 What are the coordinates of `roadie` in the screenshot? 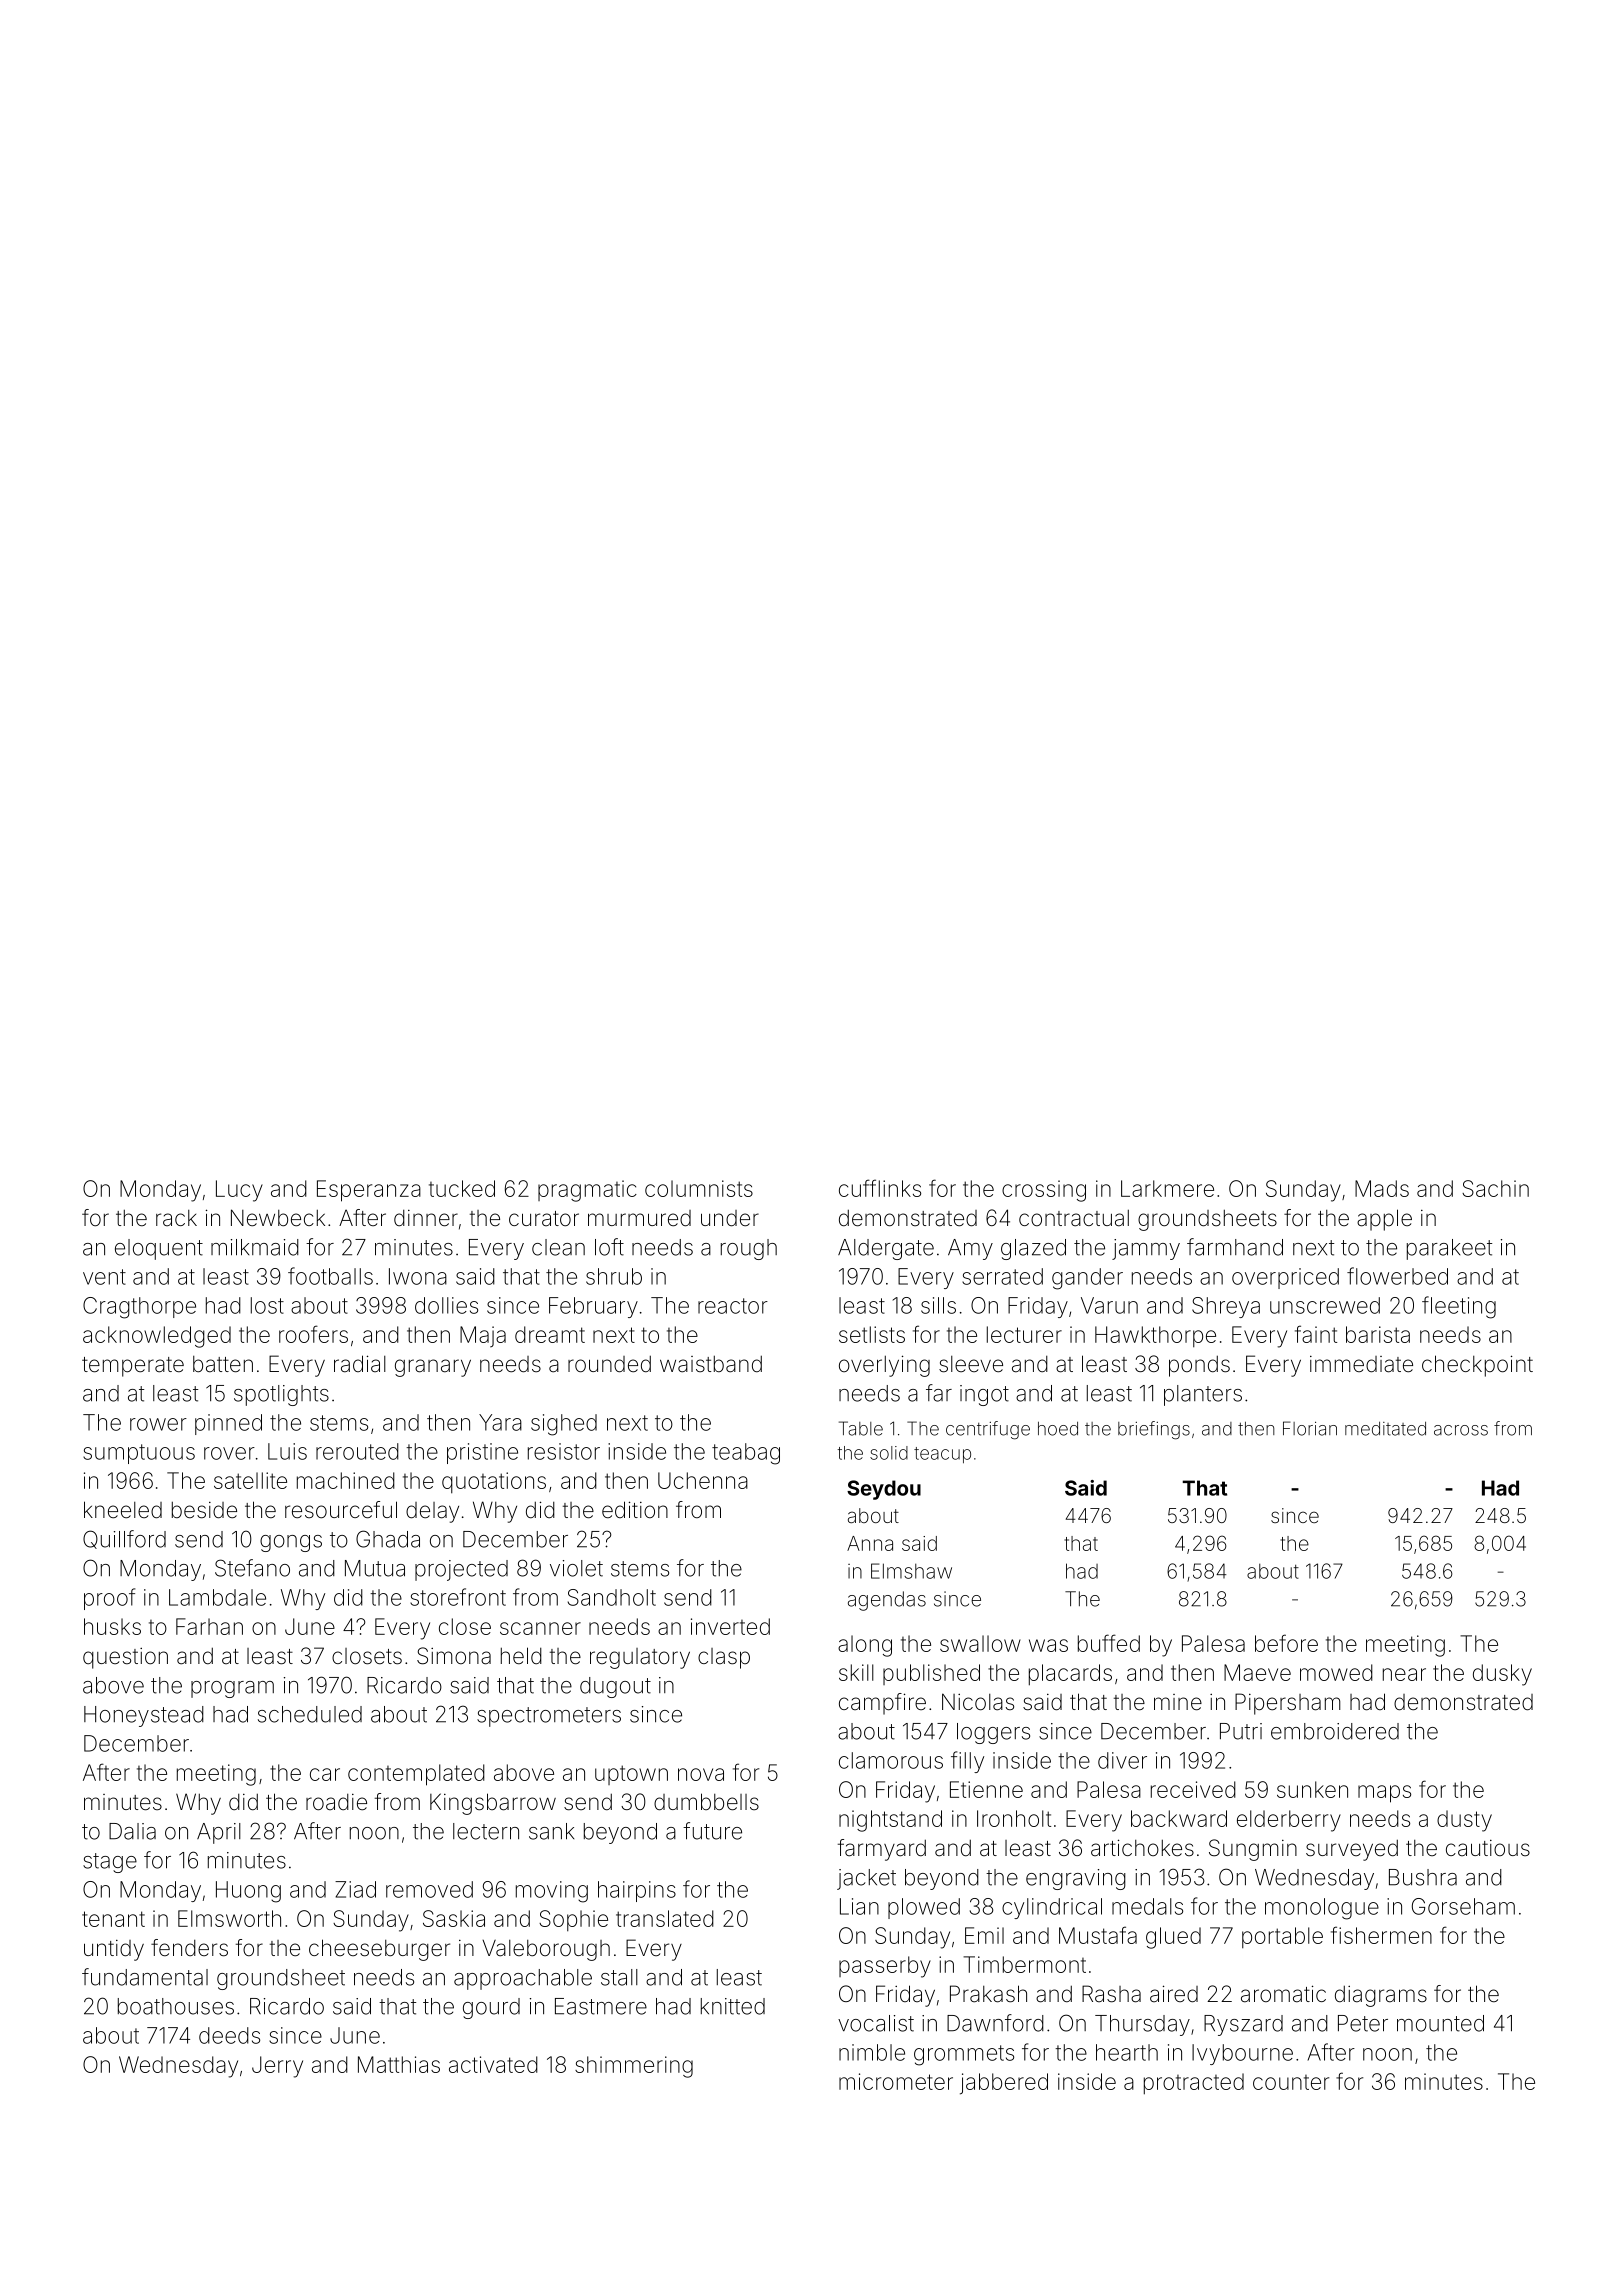 It's located at (336, 1802).
